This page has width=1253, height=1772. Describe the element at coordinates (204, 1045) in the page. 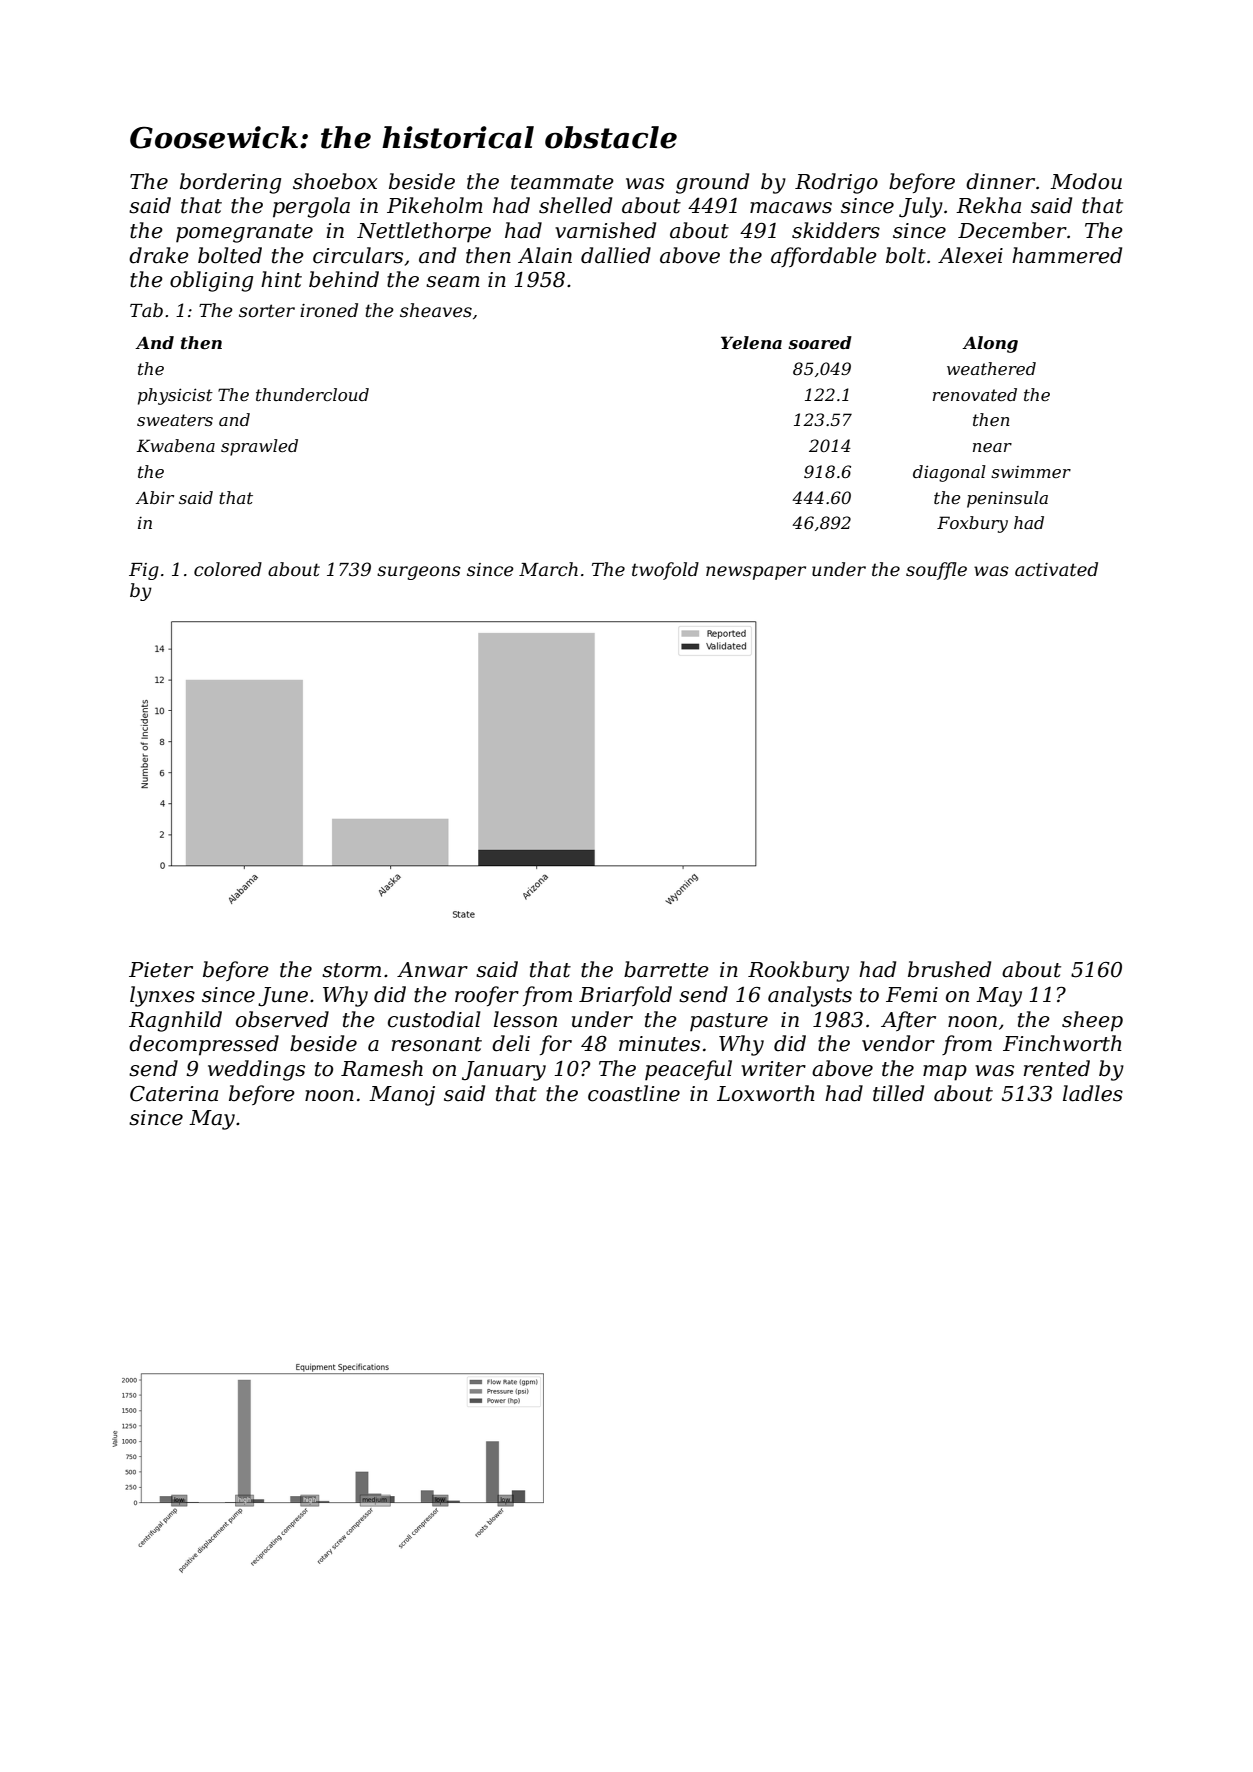

I see `decompressed` at that location.
